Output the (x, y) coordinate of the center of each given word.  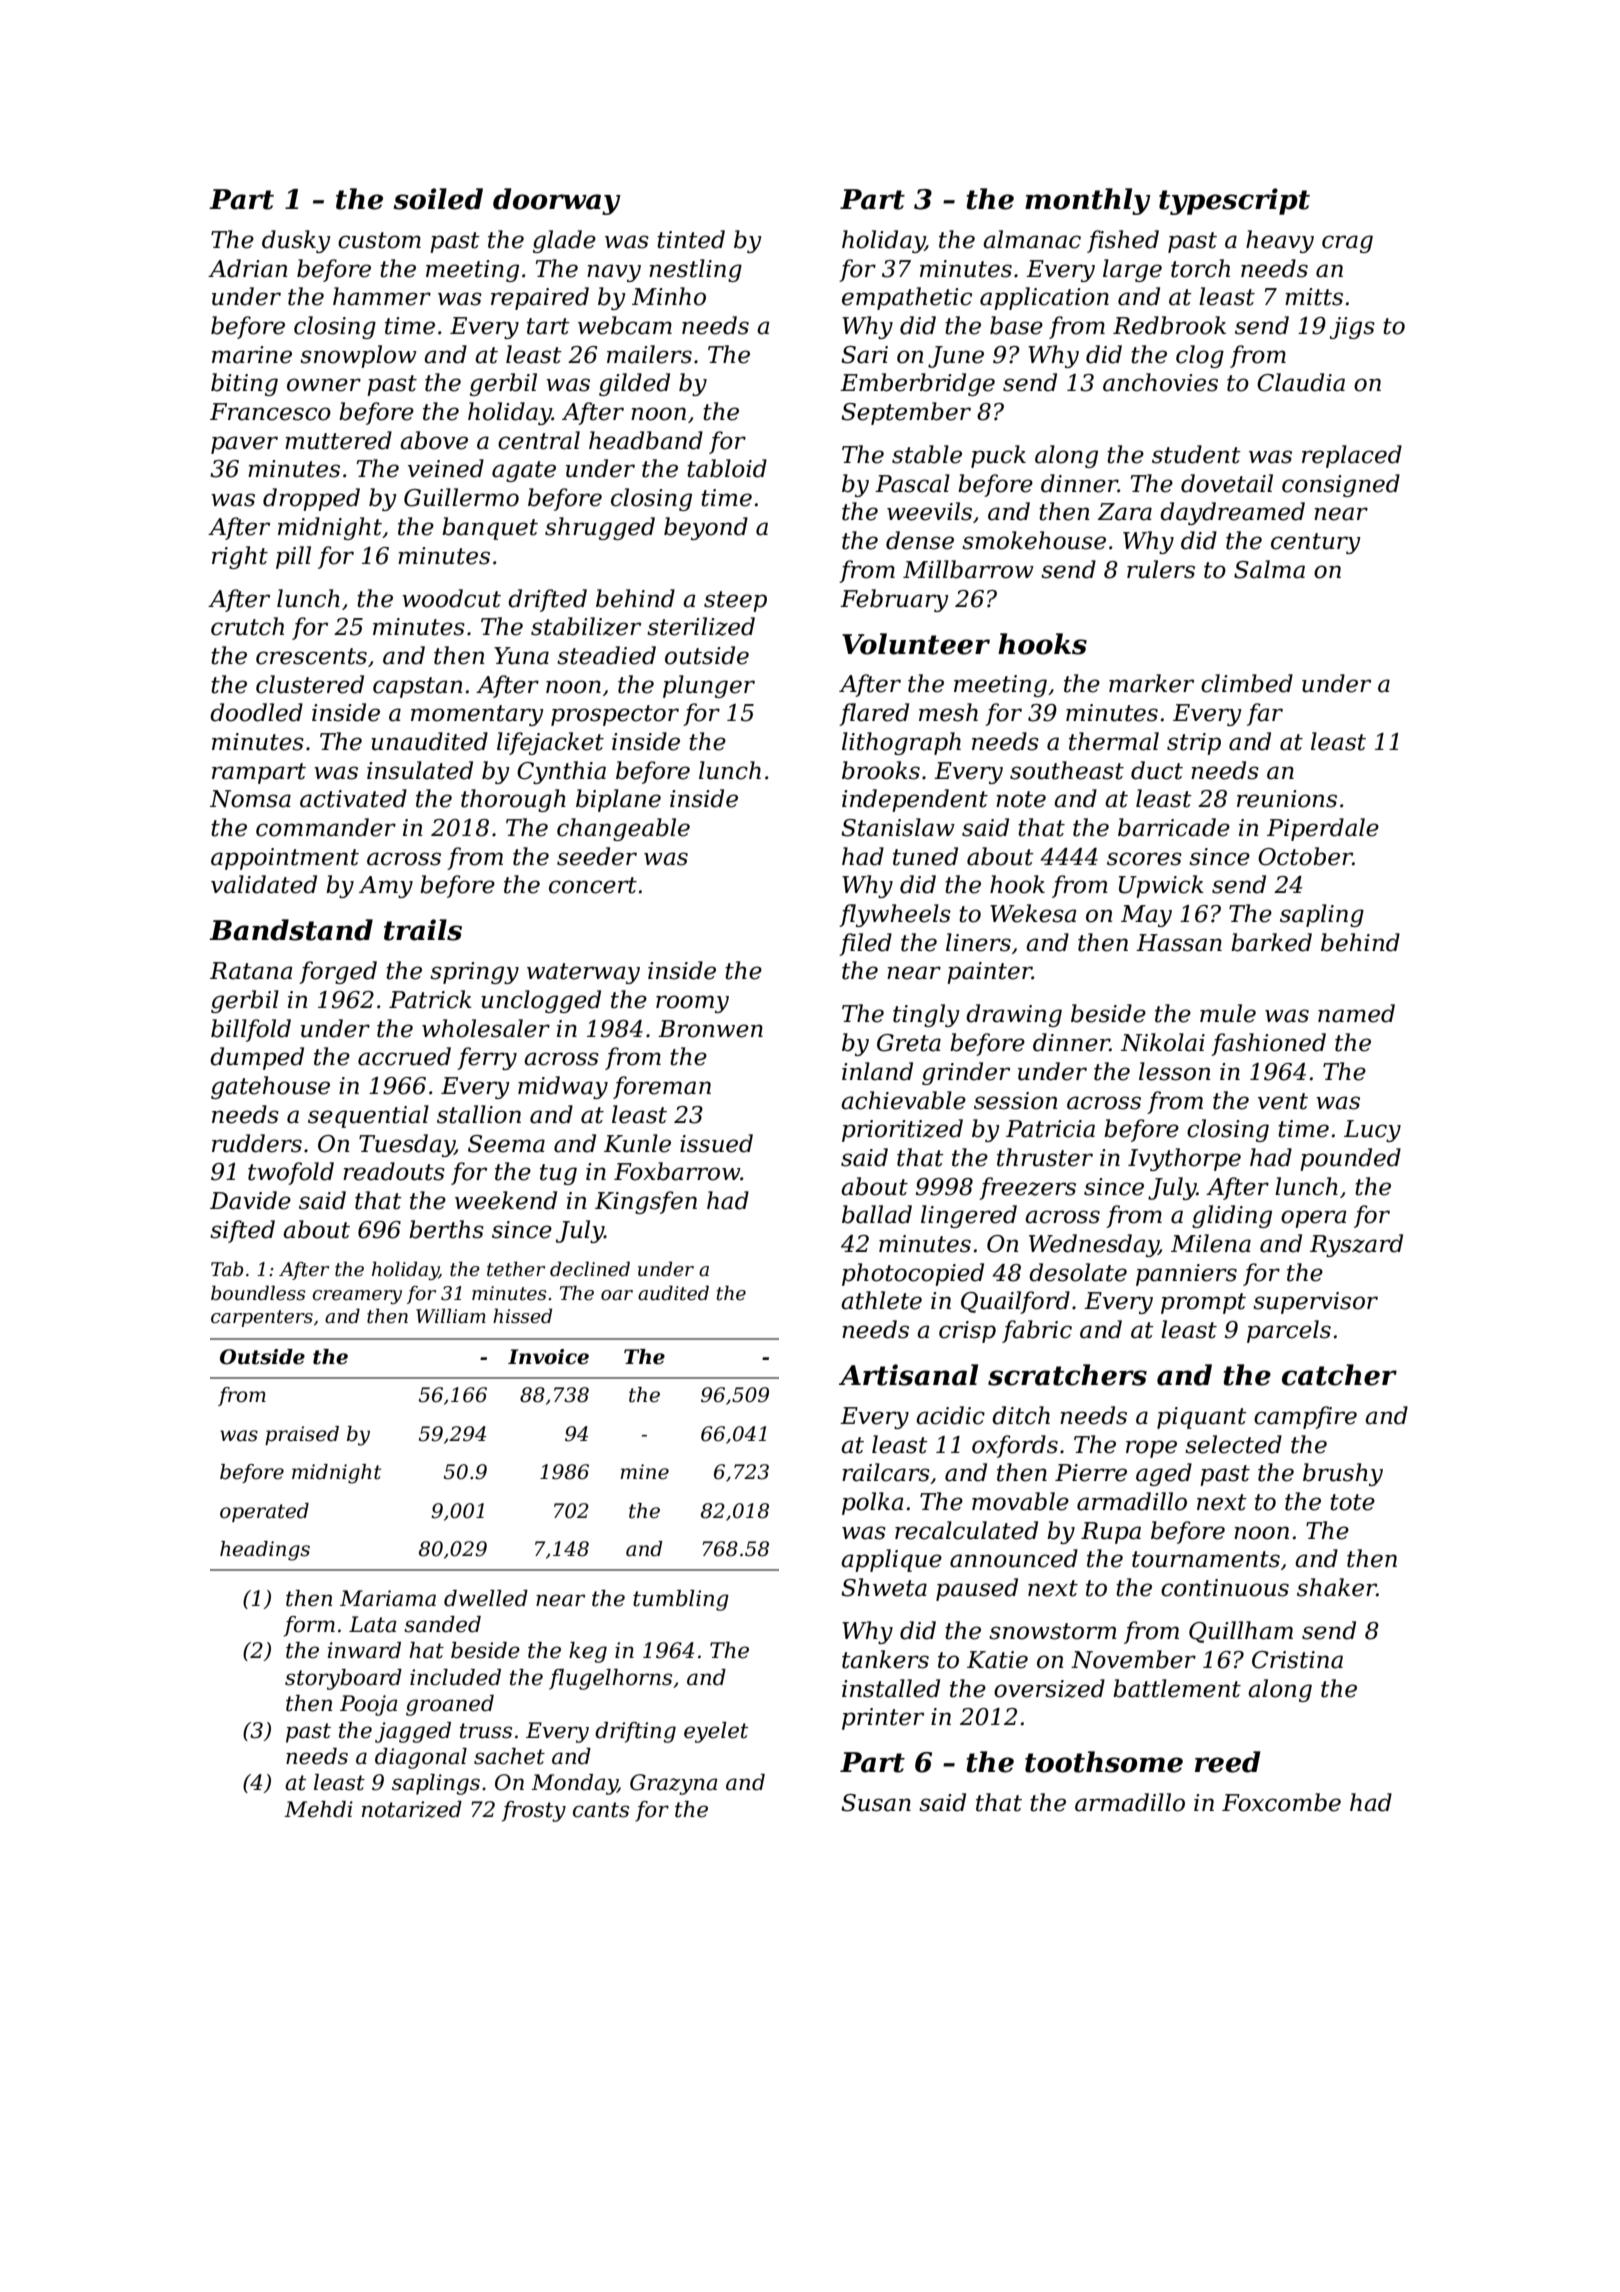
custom (379, 240)
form (309, 1626)
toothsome (1104, 1762)
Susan (876, 1803)
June (956, 357)
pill (293, 557)
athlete (881, 1300)
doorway (557, 201)
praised (302, 1435)
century (1316, 543)
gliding (1232, 1216)
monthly (1088, 201)
